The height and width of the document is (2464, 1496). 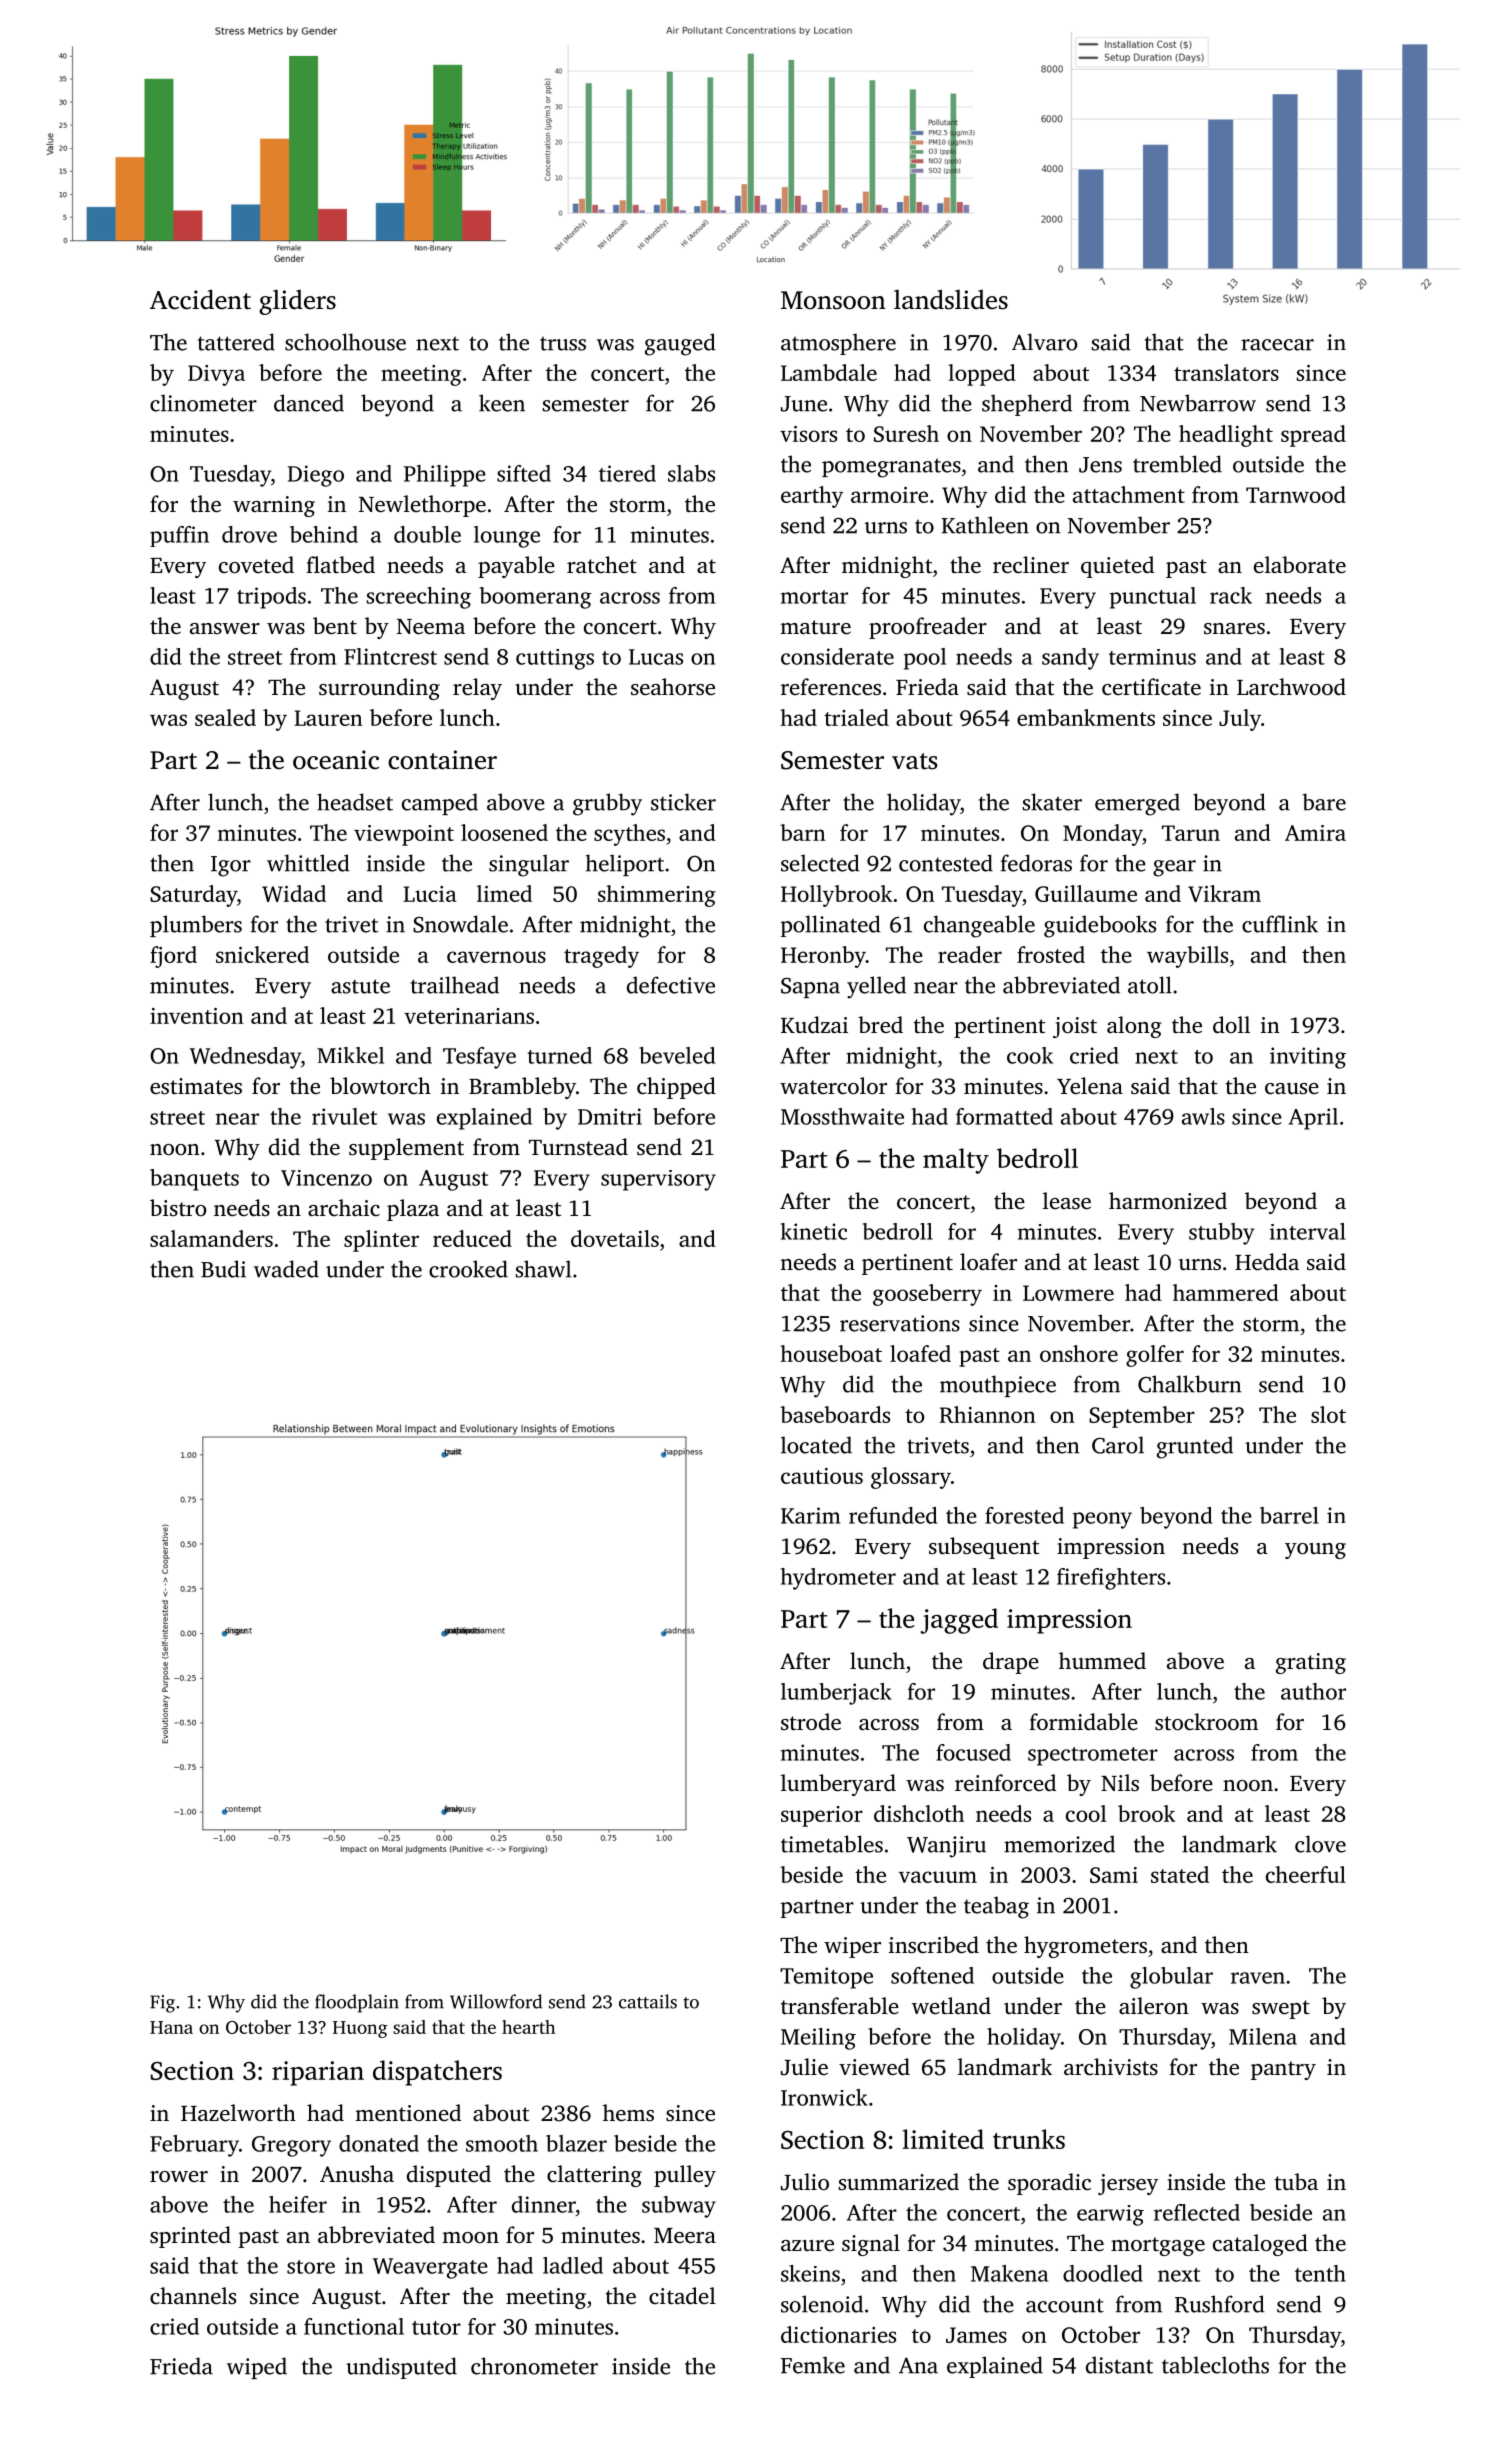 What do you see at coordinates (810, 1515) in the document?
I see `Karim` at bounding box center [810, 1515].
